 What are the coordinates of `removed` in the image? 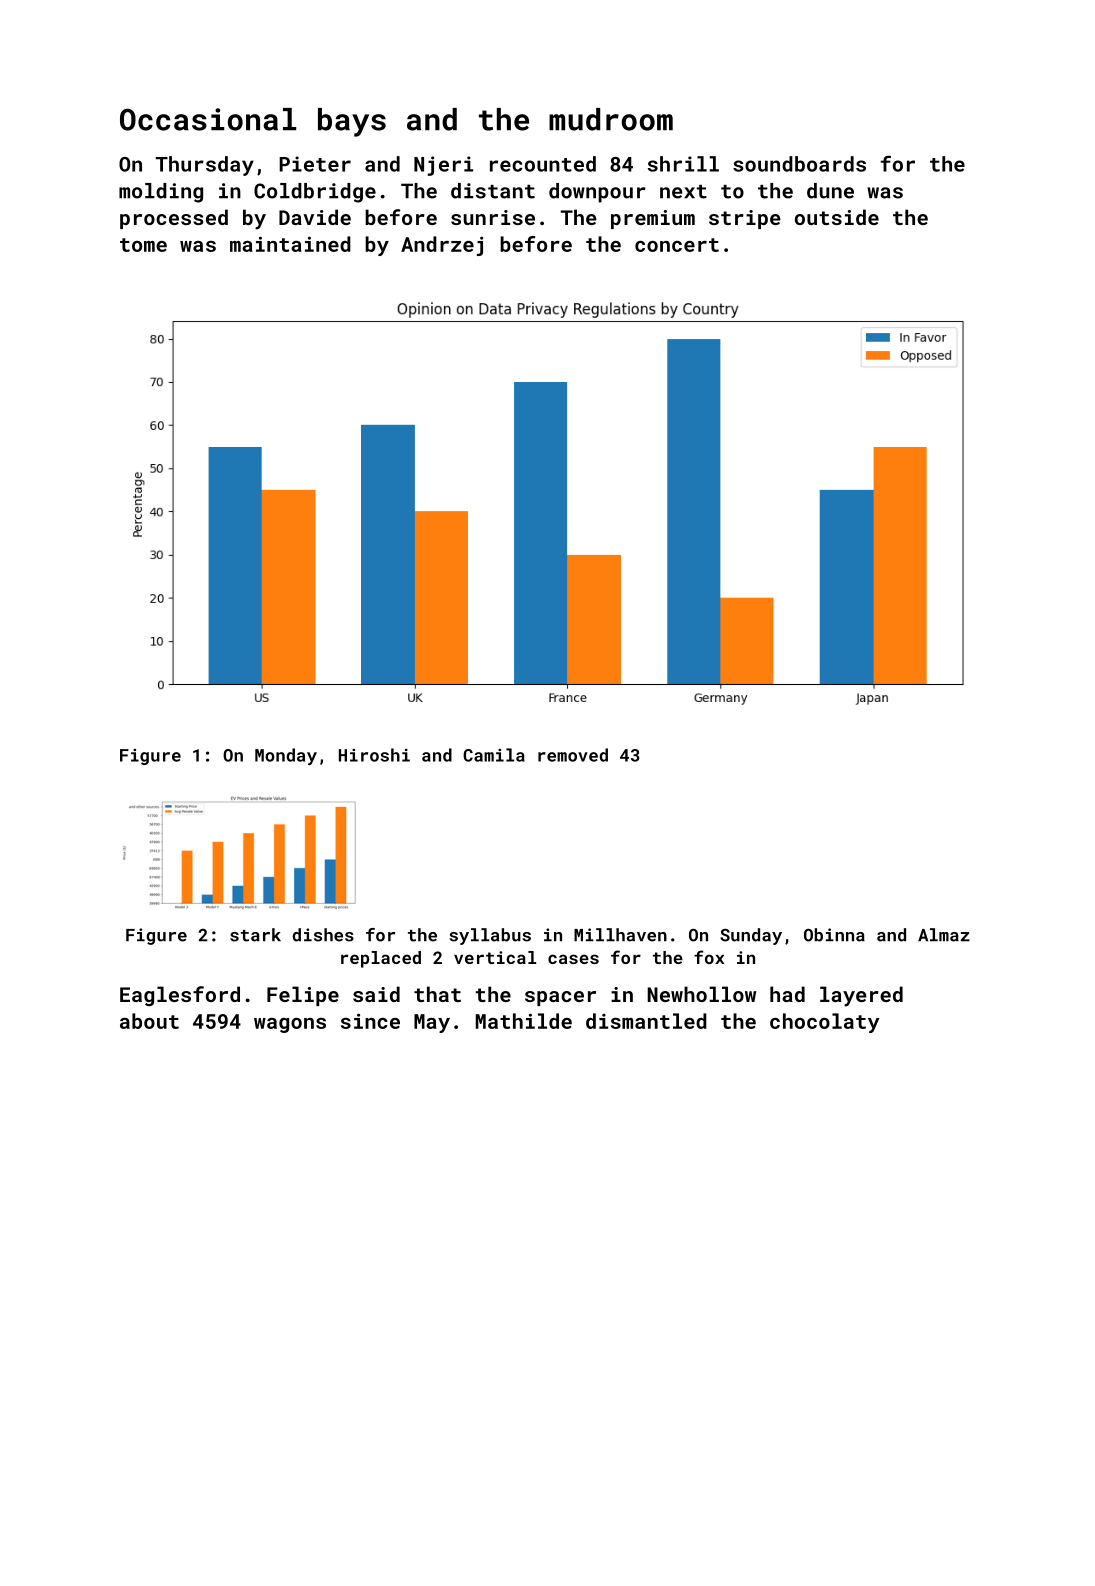 It's located at (573, 755).
